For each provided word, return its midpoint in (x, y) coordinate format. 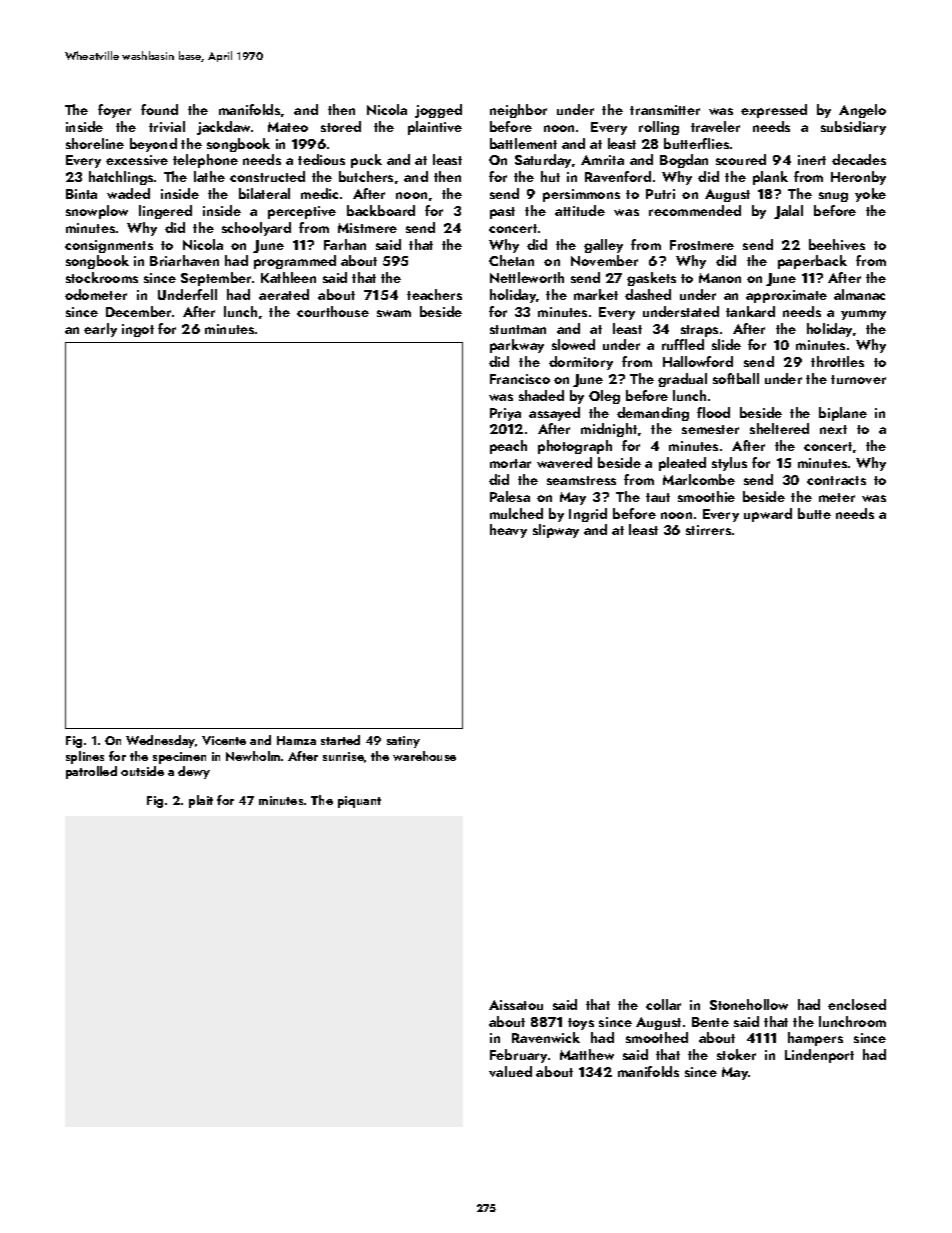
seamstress (581, 480)
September (217, 279)
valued (510, 1071)
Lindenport (819, 1056)
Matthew (587, 1054)
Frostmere (702, 245)
